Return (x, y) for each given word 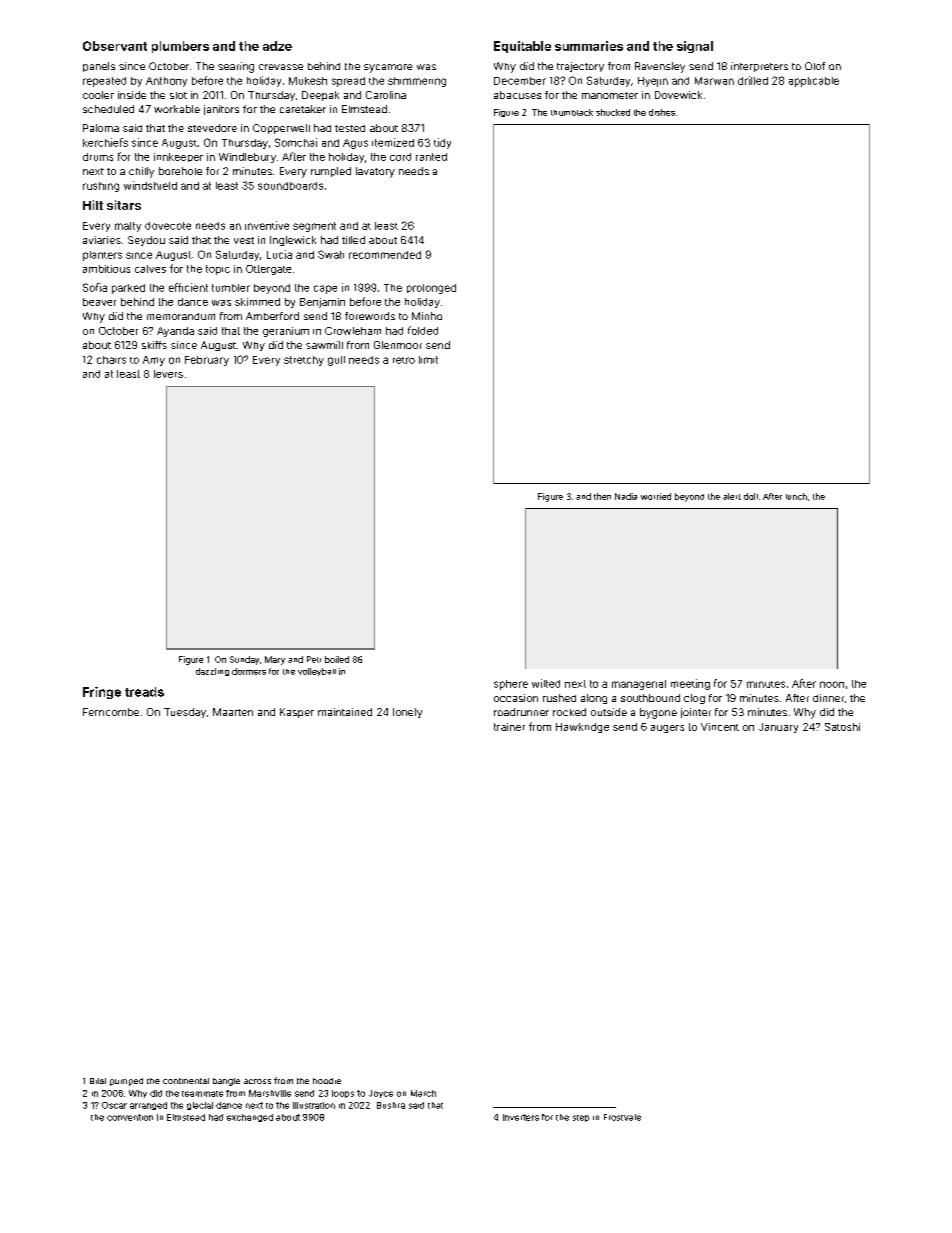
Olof (815, 66)
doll (751, 496)
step (581, 1118)
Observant (115, 46)
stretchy (304, 361)
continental (186, 1081)
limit (428, 360)
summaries (589, 46)
